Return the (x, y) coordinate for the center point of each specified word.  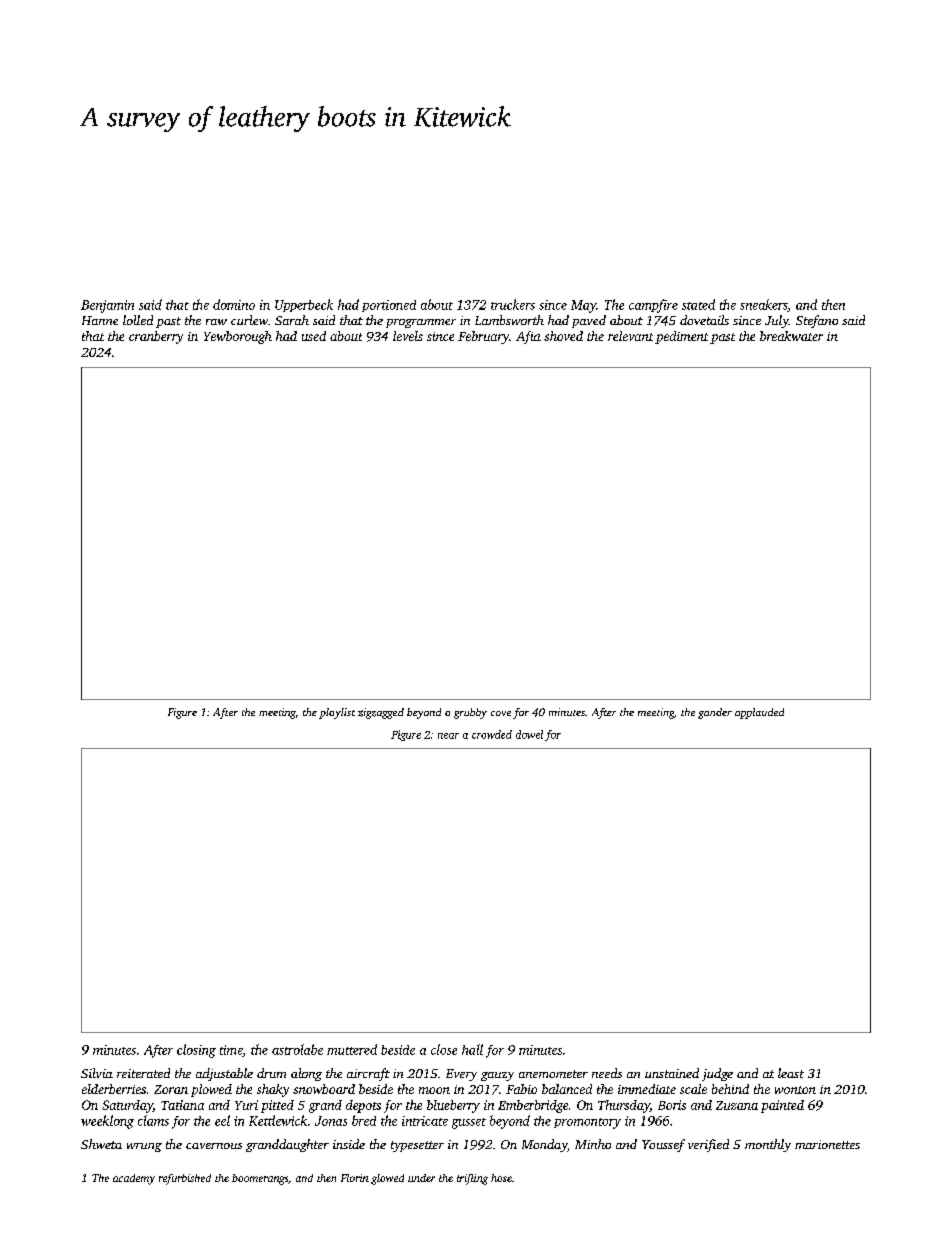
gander (715, 713)
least (791, 1073)
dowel (529, 734)
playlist (337, 713)
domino (234, 304)
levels (408, 336)
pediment (681, 337)
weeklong (107, 1122)
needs (607, 1073)
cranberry (156, 337)
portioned (389, 306)
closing (196, 1051)
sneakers (764, 305)
